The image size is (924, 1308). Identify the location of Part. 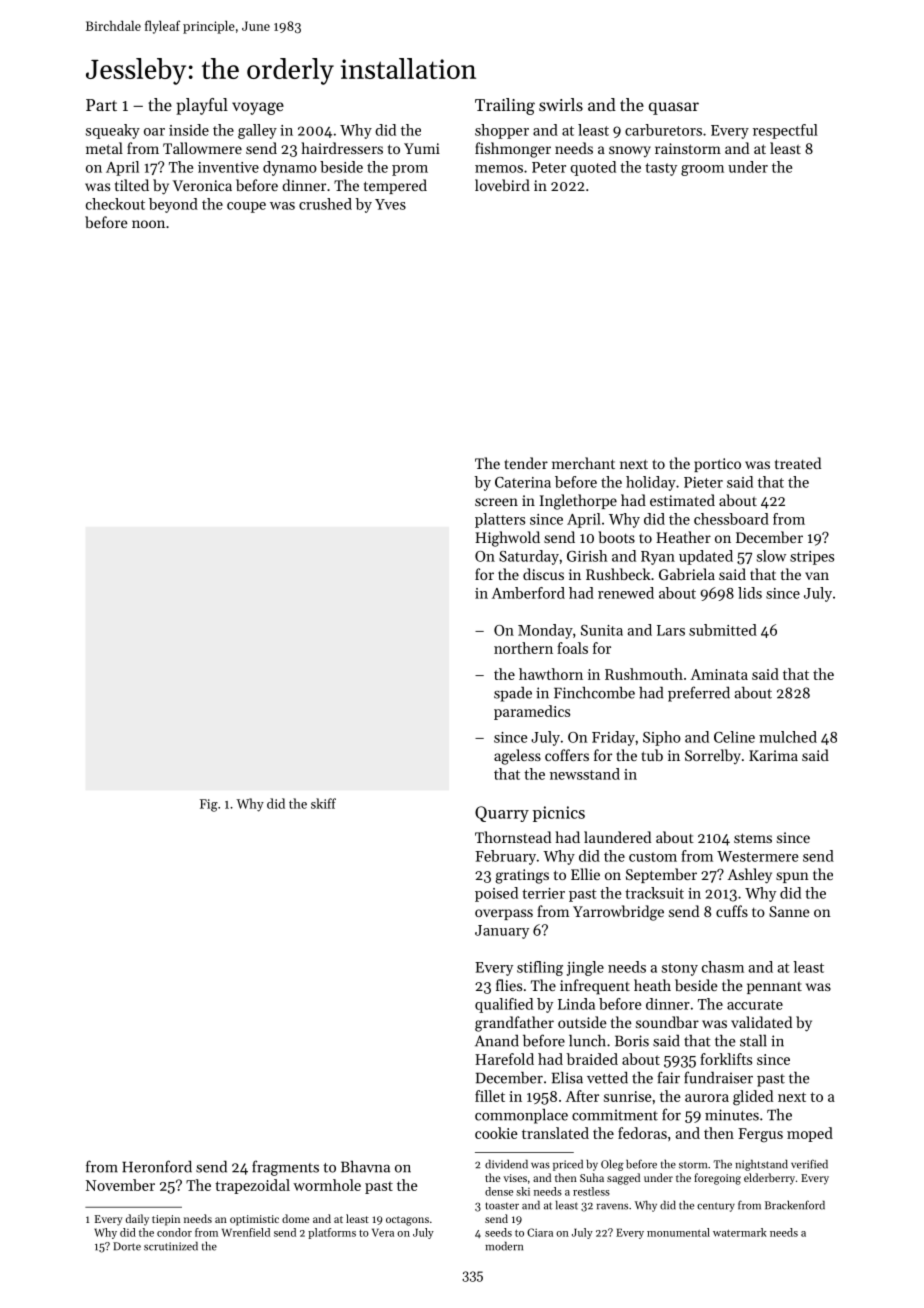
(101, 105).
